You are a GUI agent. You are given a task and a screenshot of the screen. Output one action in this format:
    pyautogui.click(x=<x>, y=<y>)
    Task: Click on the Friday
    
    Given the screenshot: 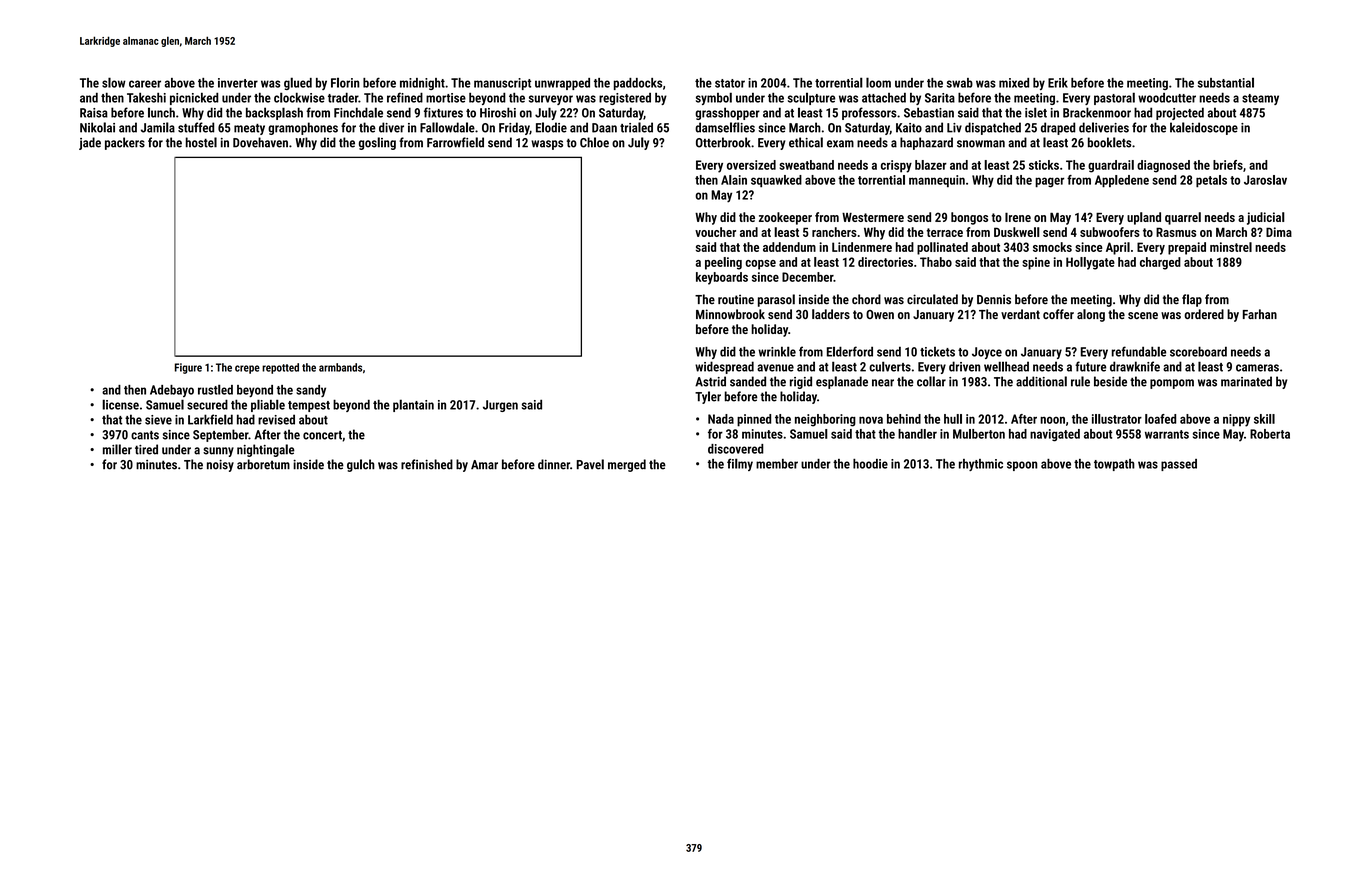 What is the action you would take?
    pyautogui.click(x=514, y=128)
